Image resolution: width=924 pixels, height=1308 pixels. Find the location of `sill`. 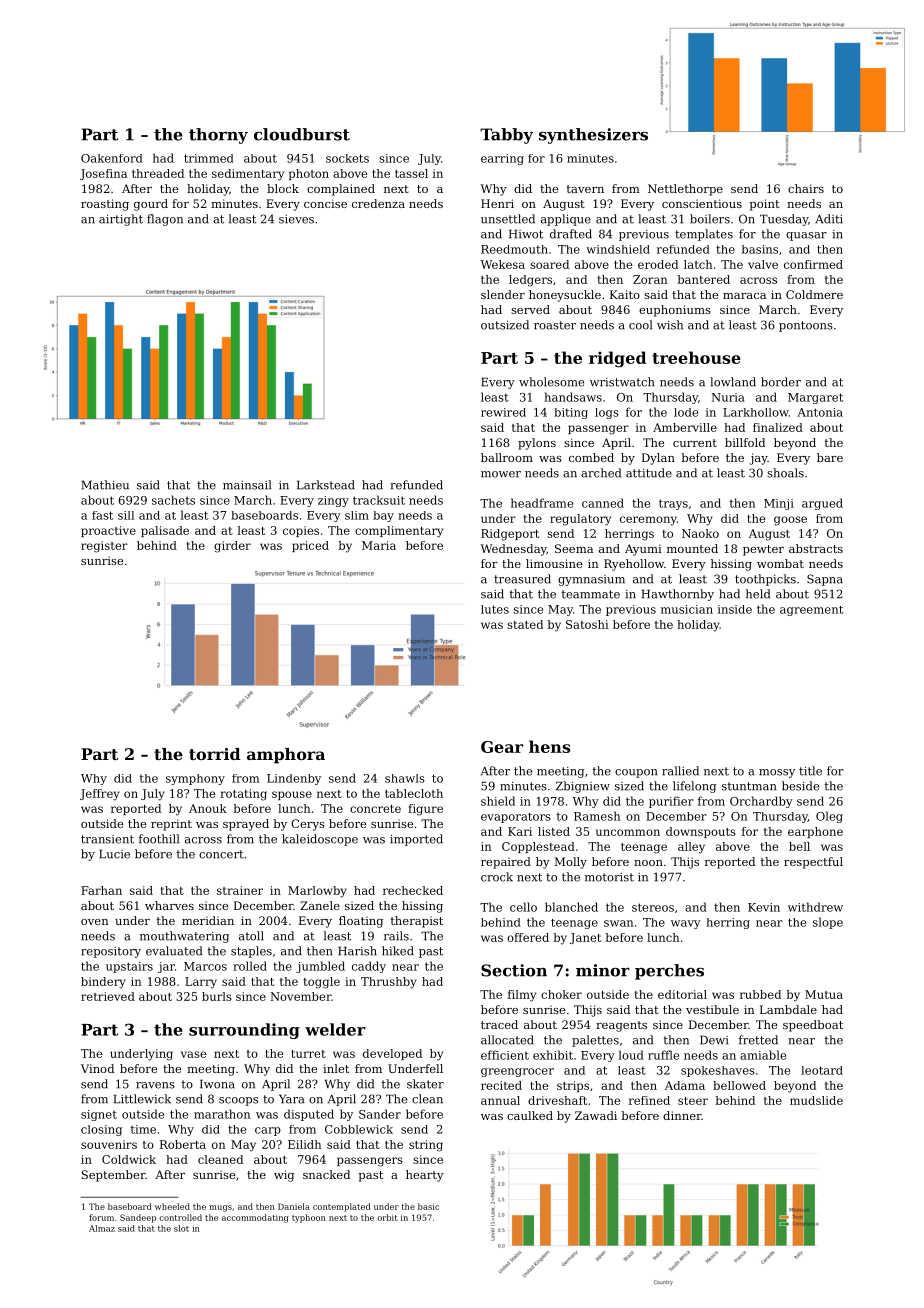

sill is located at coordinates (126, 515).
